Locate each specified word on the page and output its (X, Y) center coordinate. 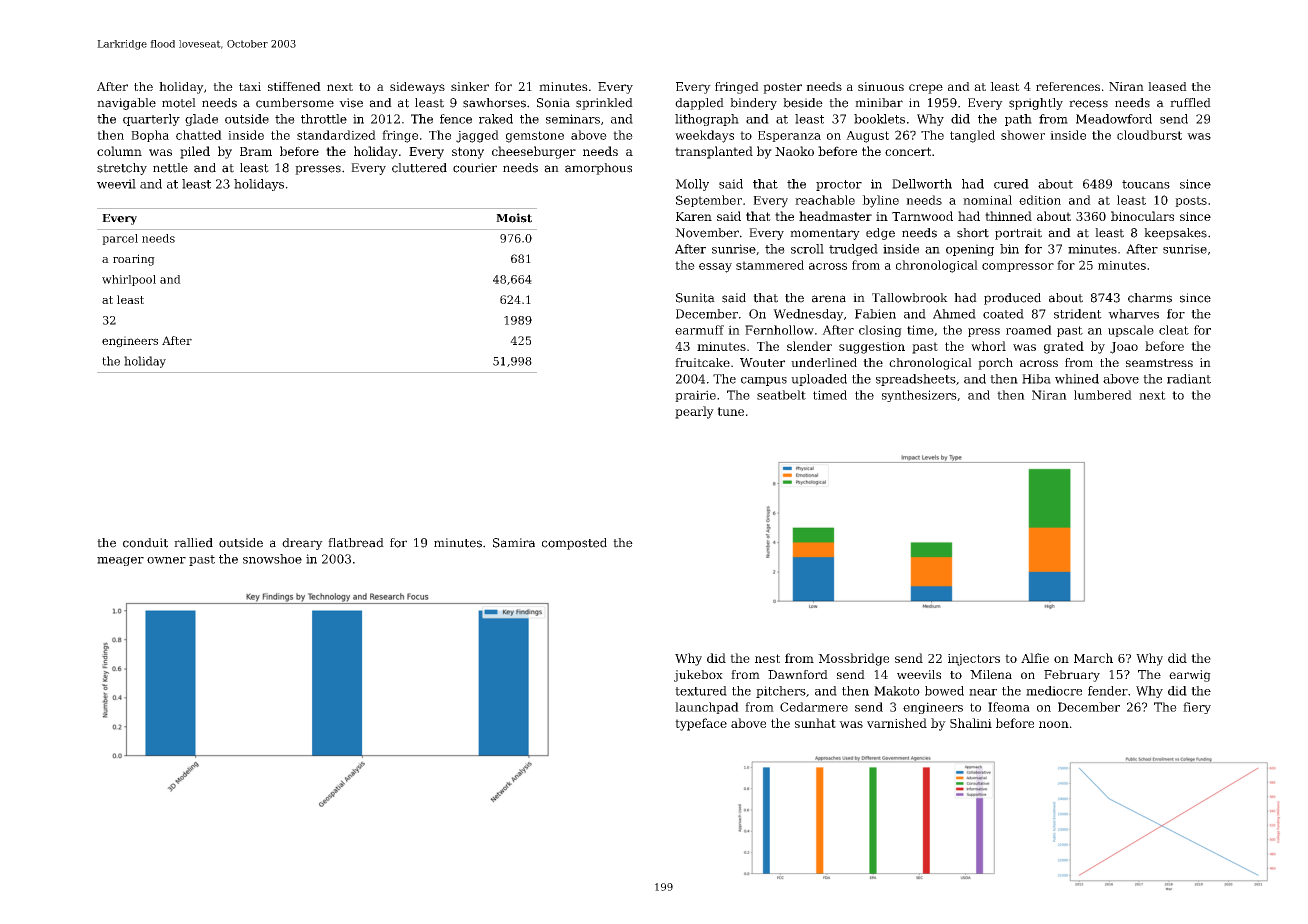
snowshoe (272, 559)
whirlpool (129, 280)
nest (767, 658)
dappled (699, 104)
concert (908, 151)
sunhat (815, 723)
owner (166, 560)
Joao (1124, 348)
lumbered (1103, 395)
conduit (145, 543)
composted (574, 544)
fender (1108, 691)
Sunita (695, 298)
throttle (324, 119)
